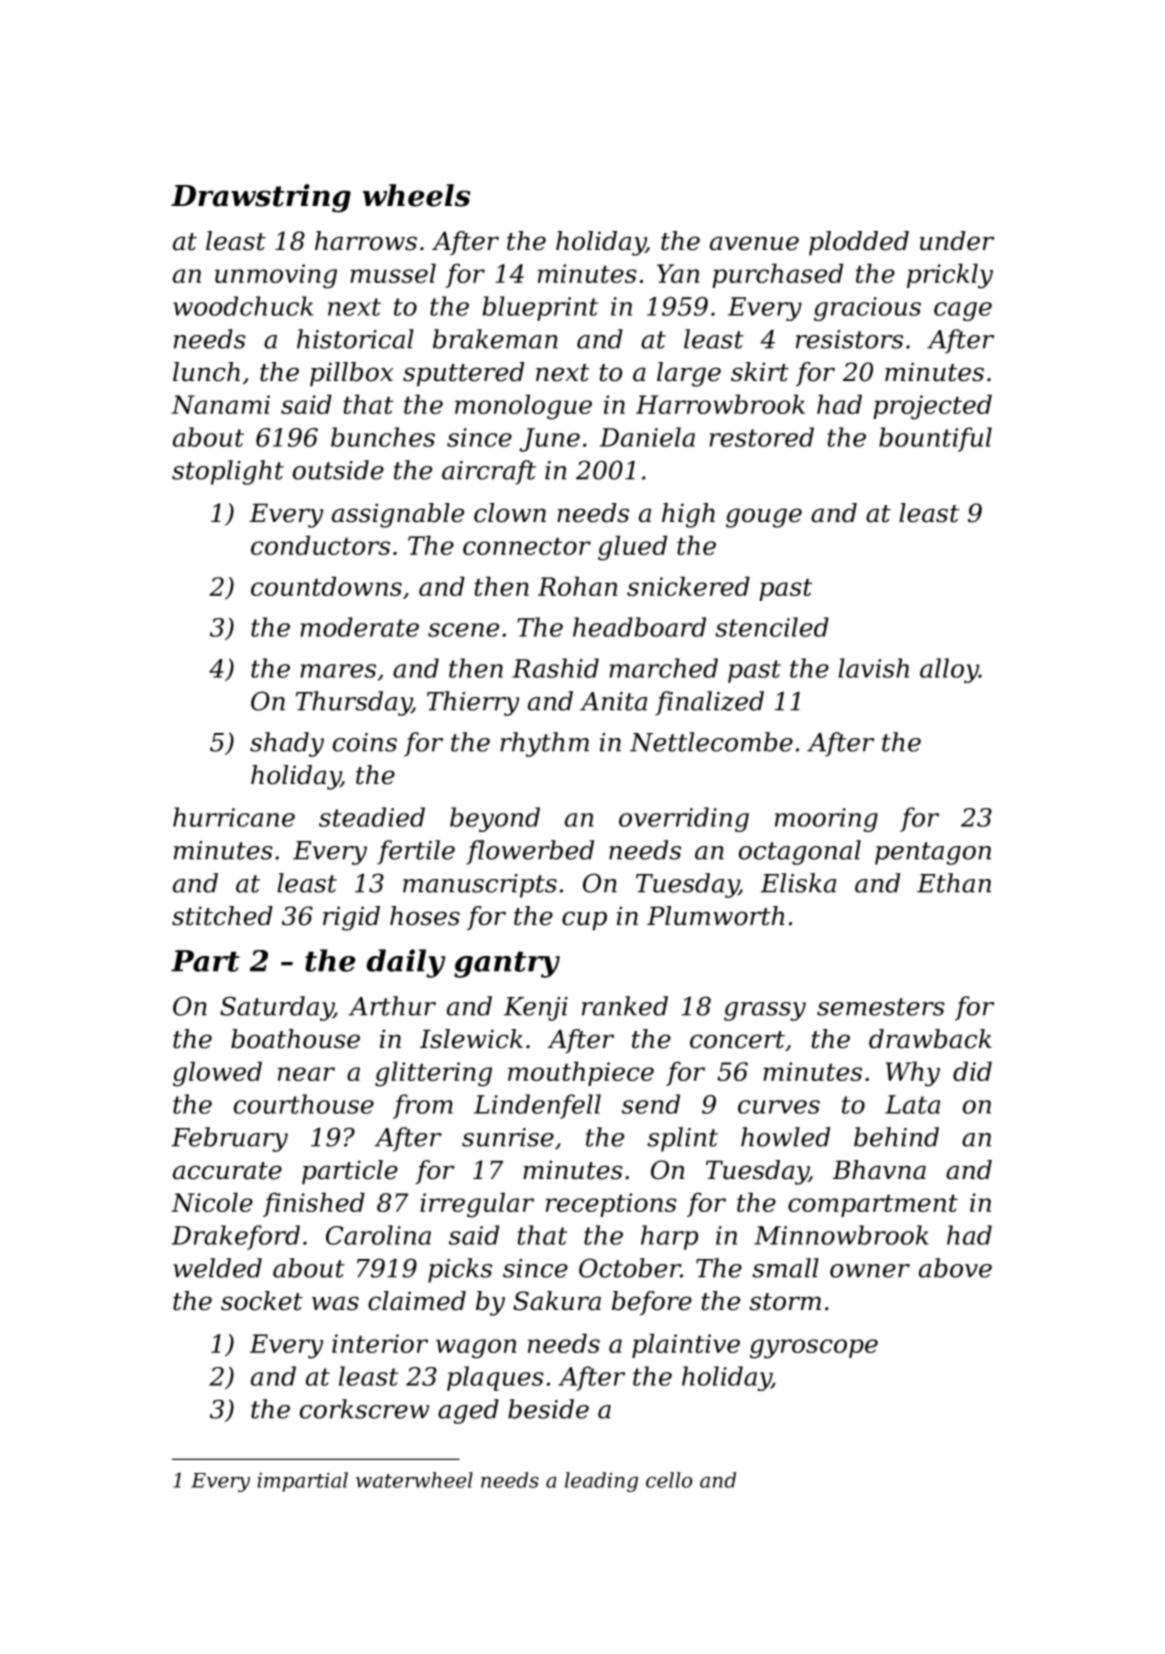 Image resolution: width=1165 pixels, height=1654 pixels. Describe the element at coordinates (416, 195) in the screenshot. I see `wheels` at that location.
